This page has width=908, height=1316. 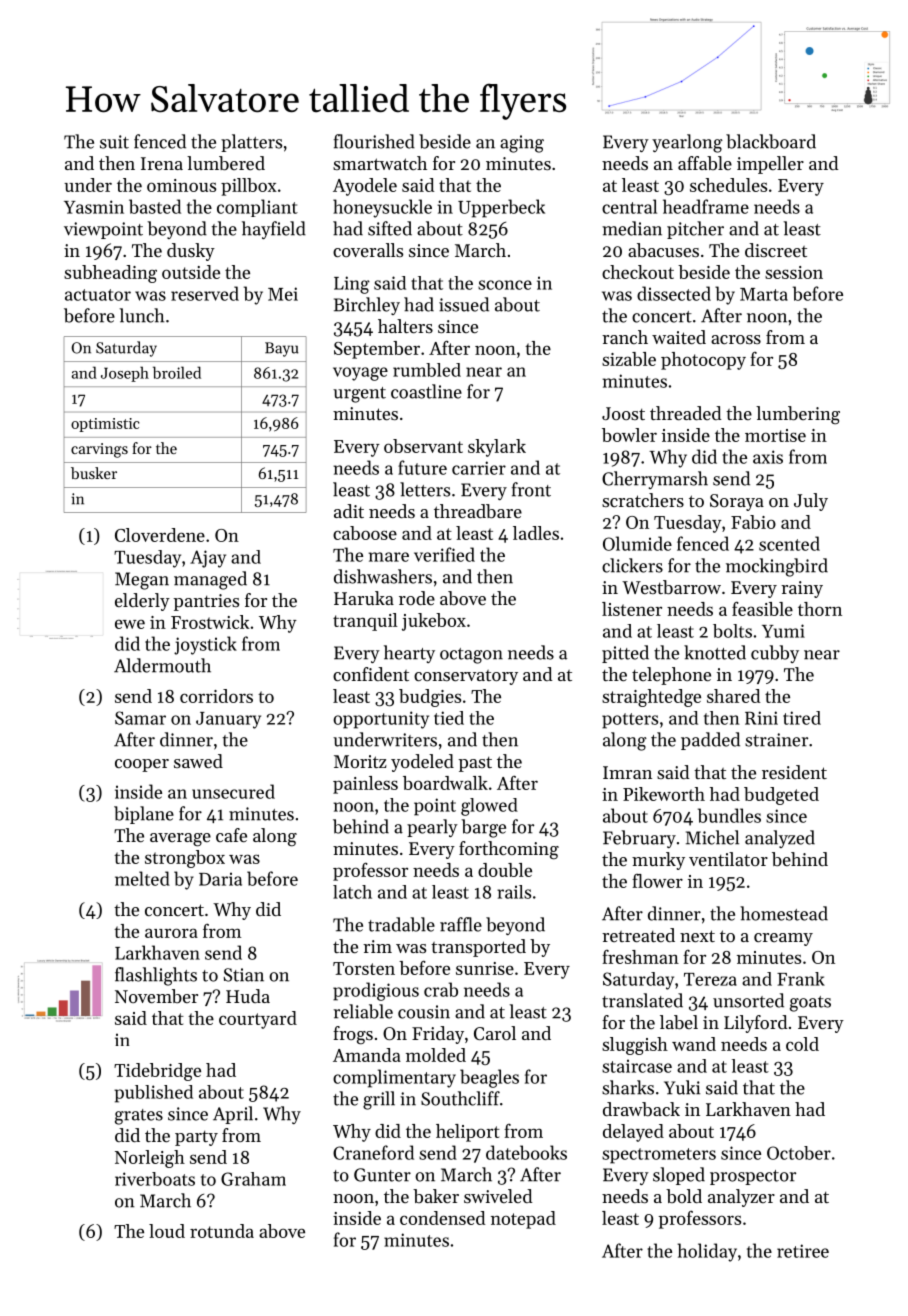 I want to click on threaded, so click(x=686, y=413).
